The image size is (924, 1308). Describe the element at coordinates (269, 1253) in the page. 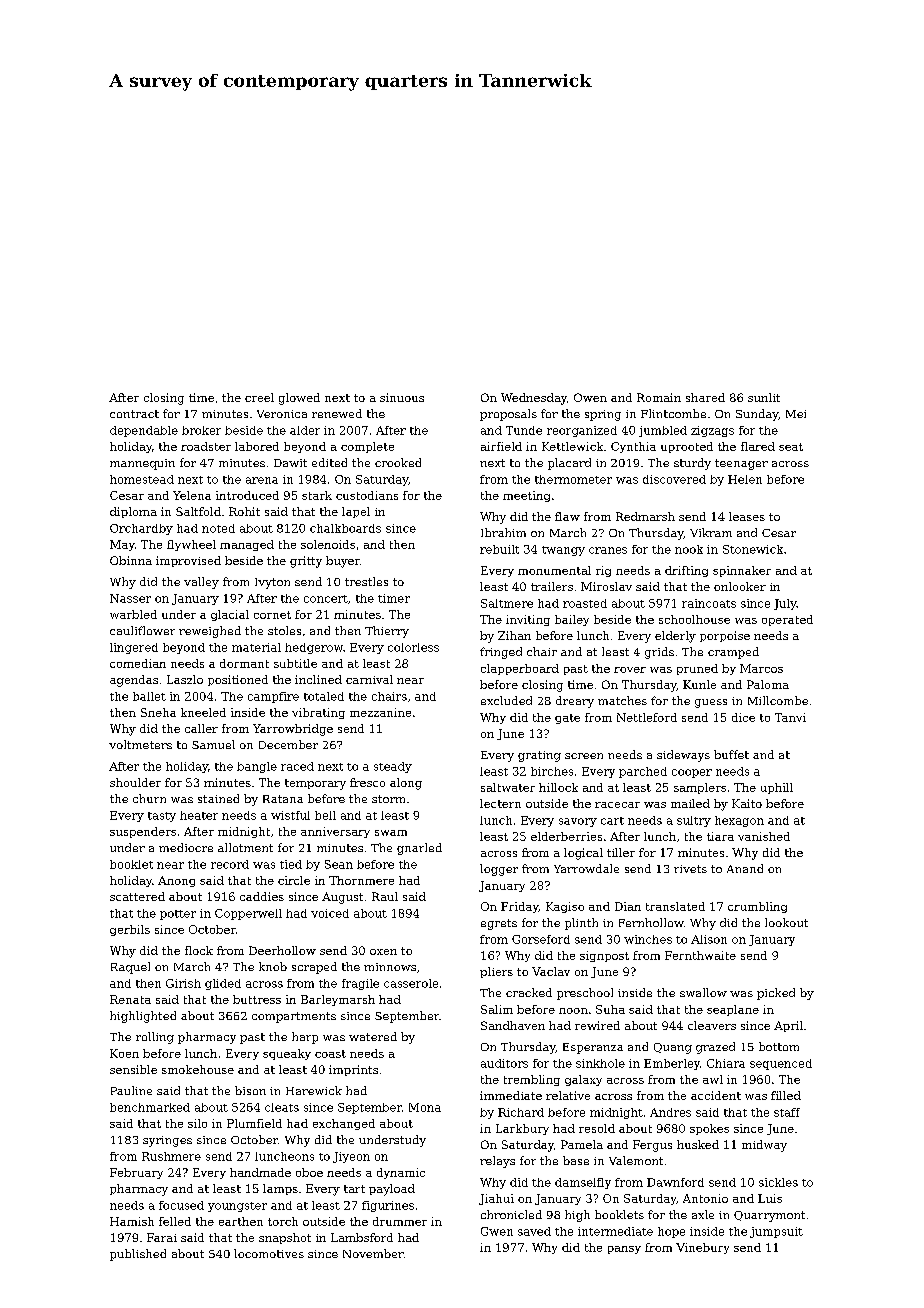

I see `locomotives` at that location.
